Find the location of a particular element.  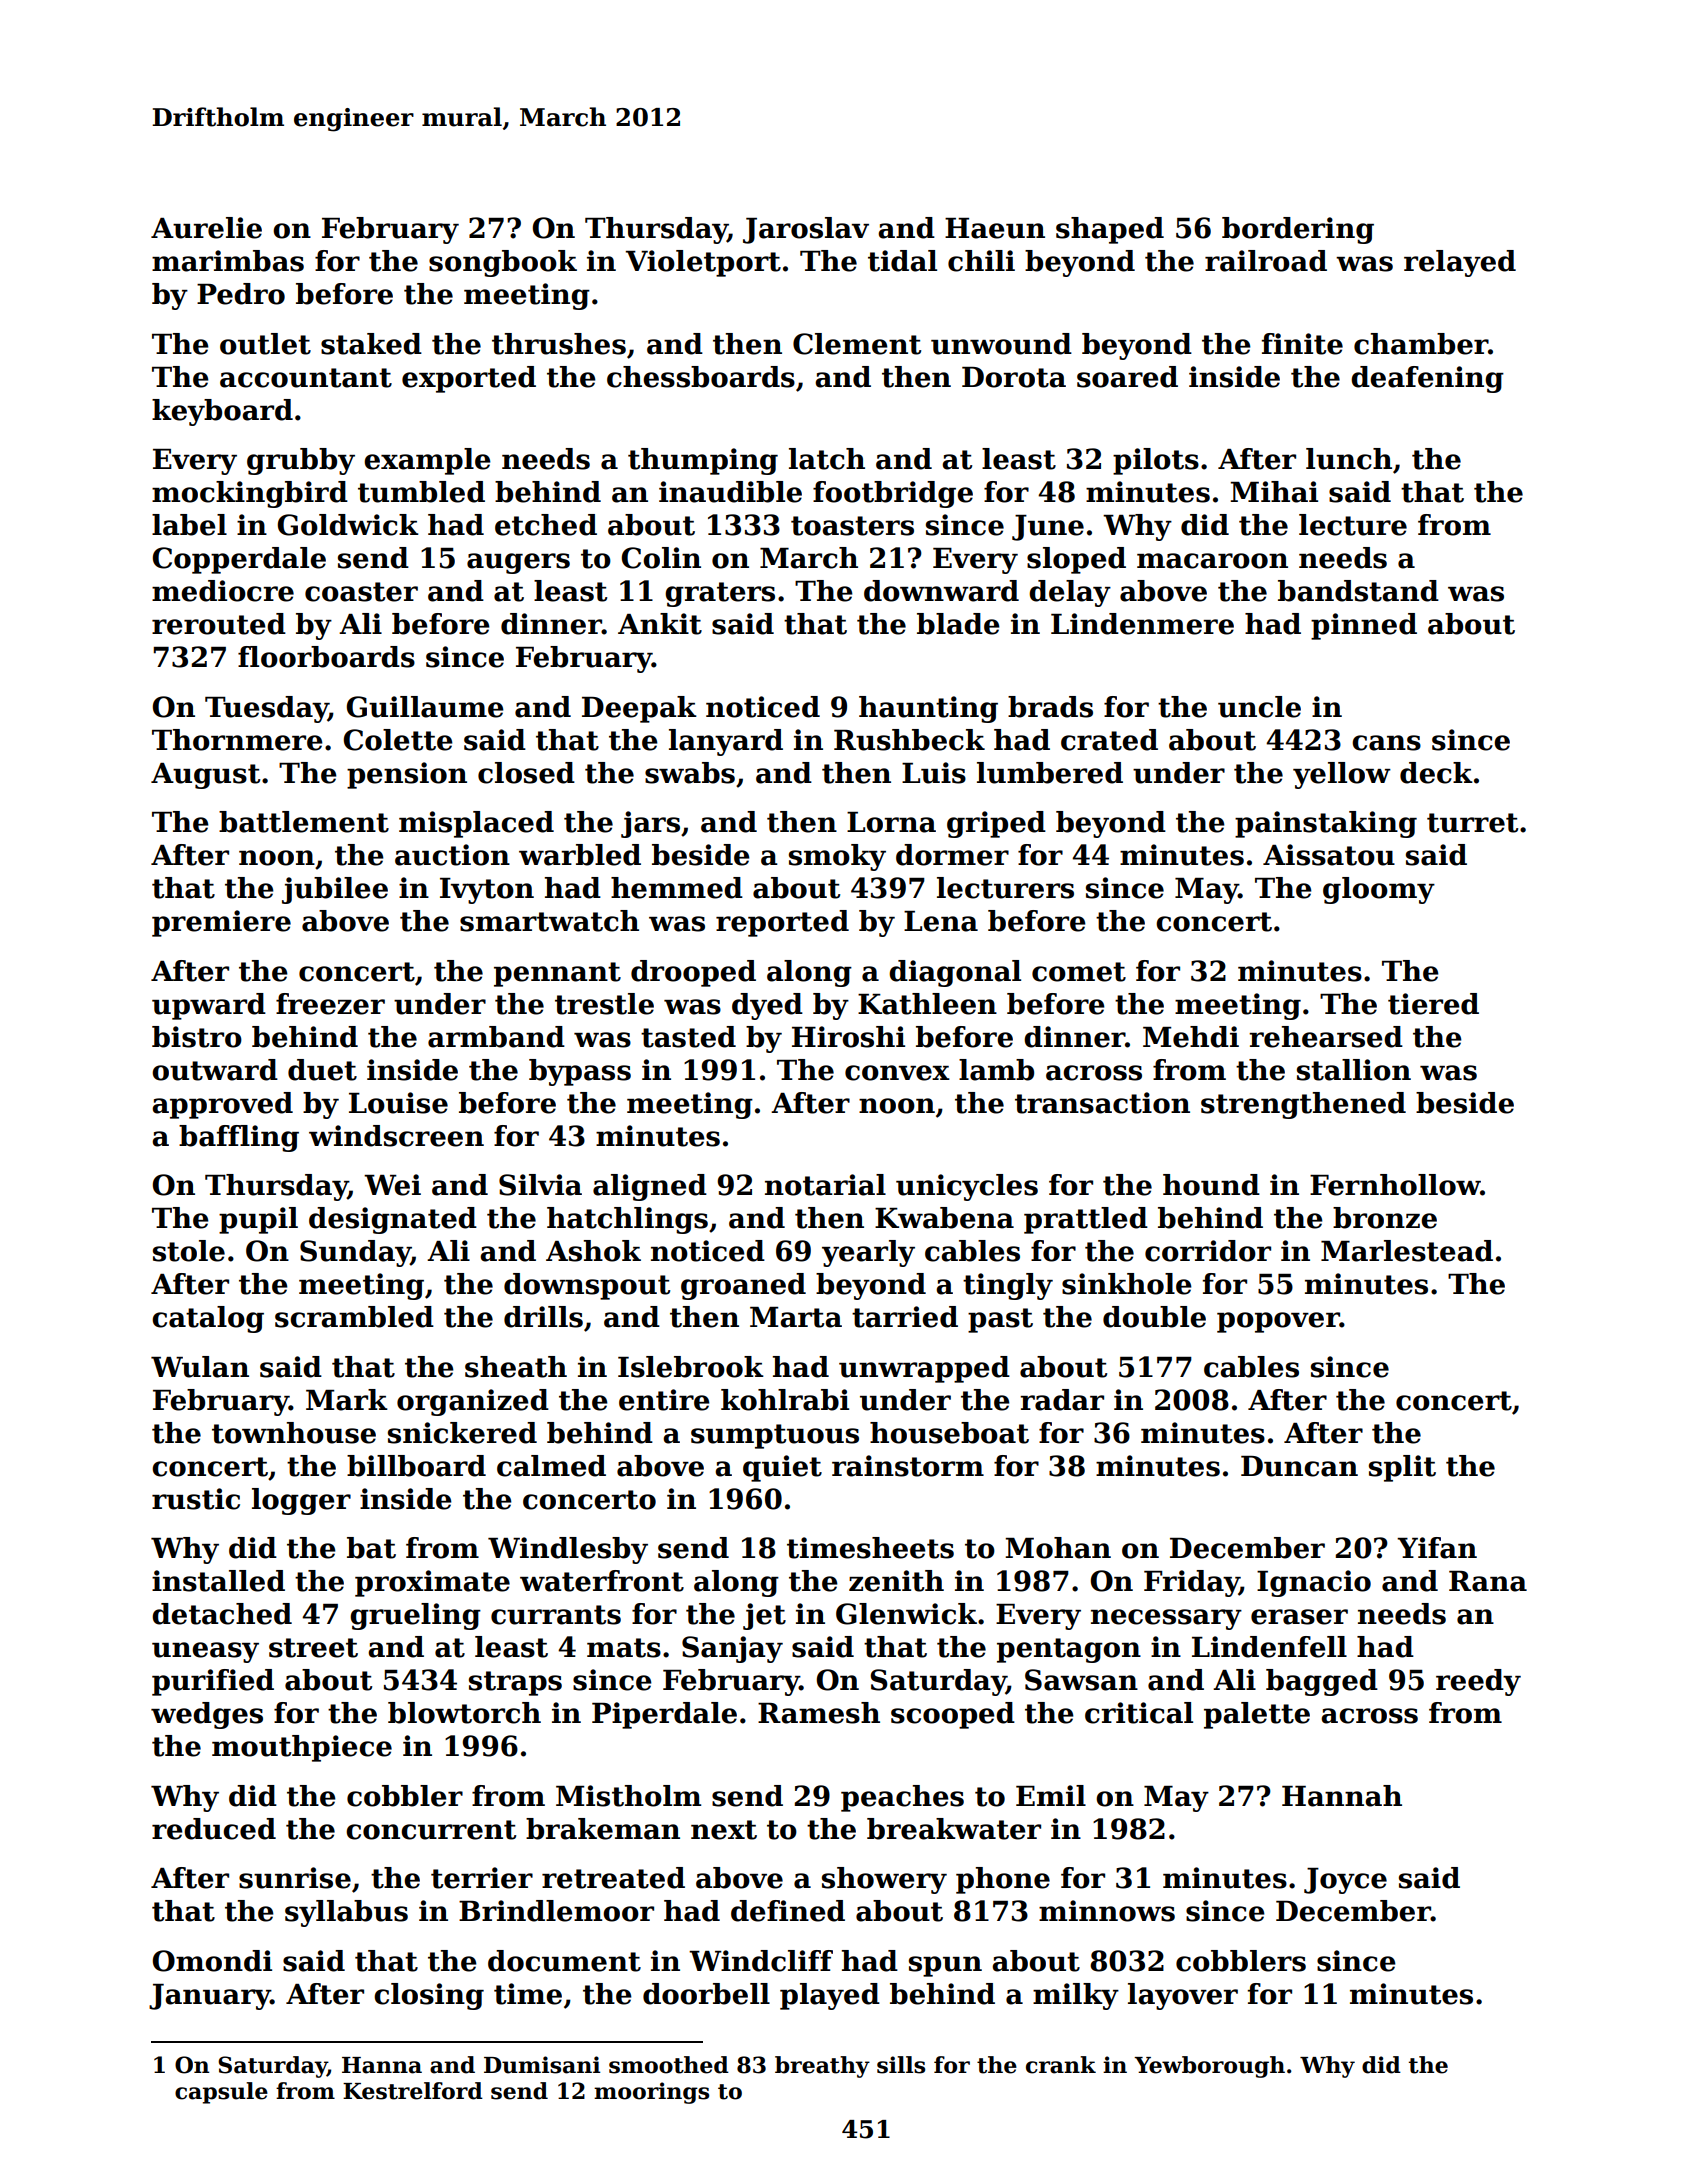

Haeun is located at coordinates (995, 228).
